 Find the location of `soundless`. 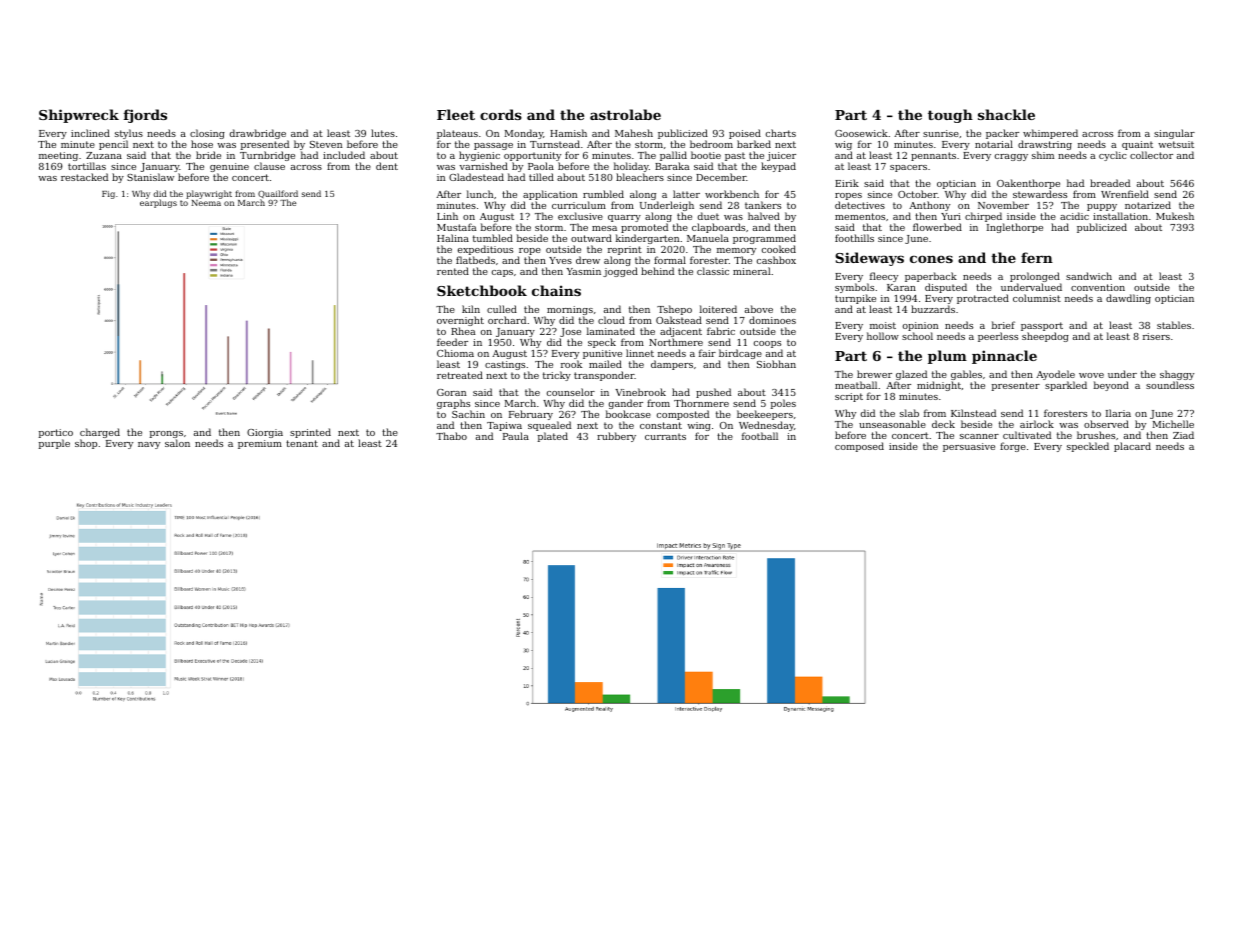

soundless is located at coordinates (1170, 385).
